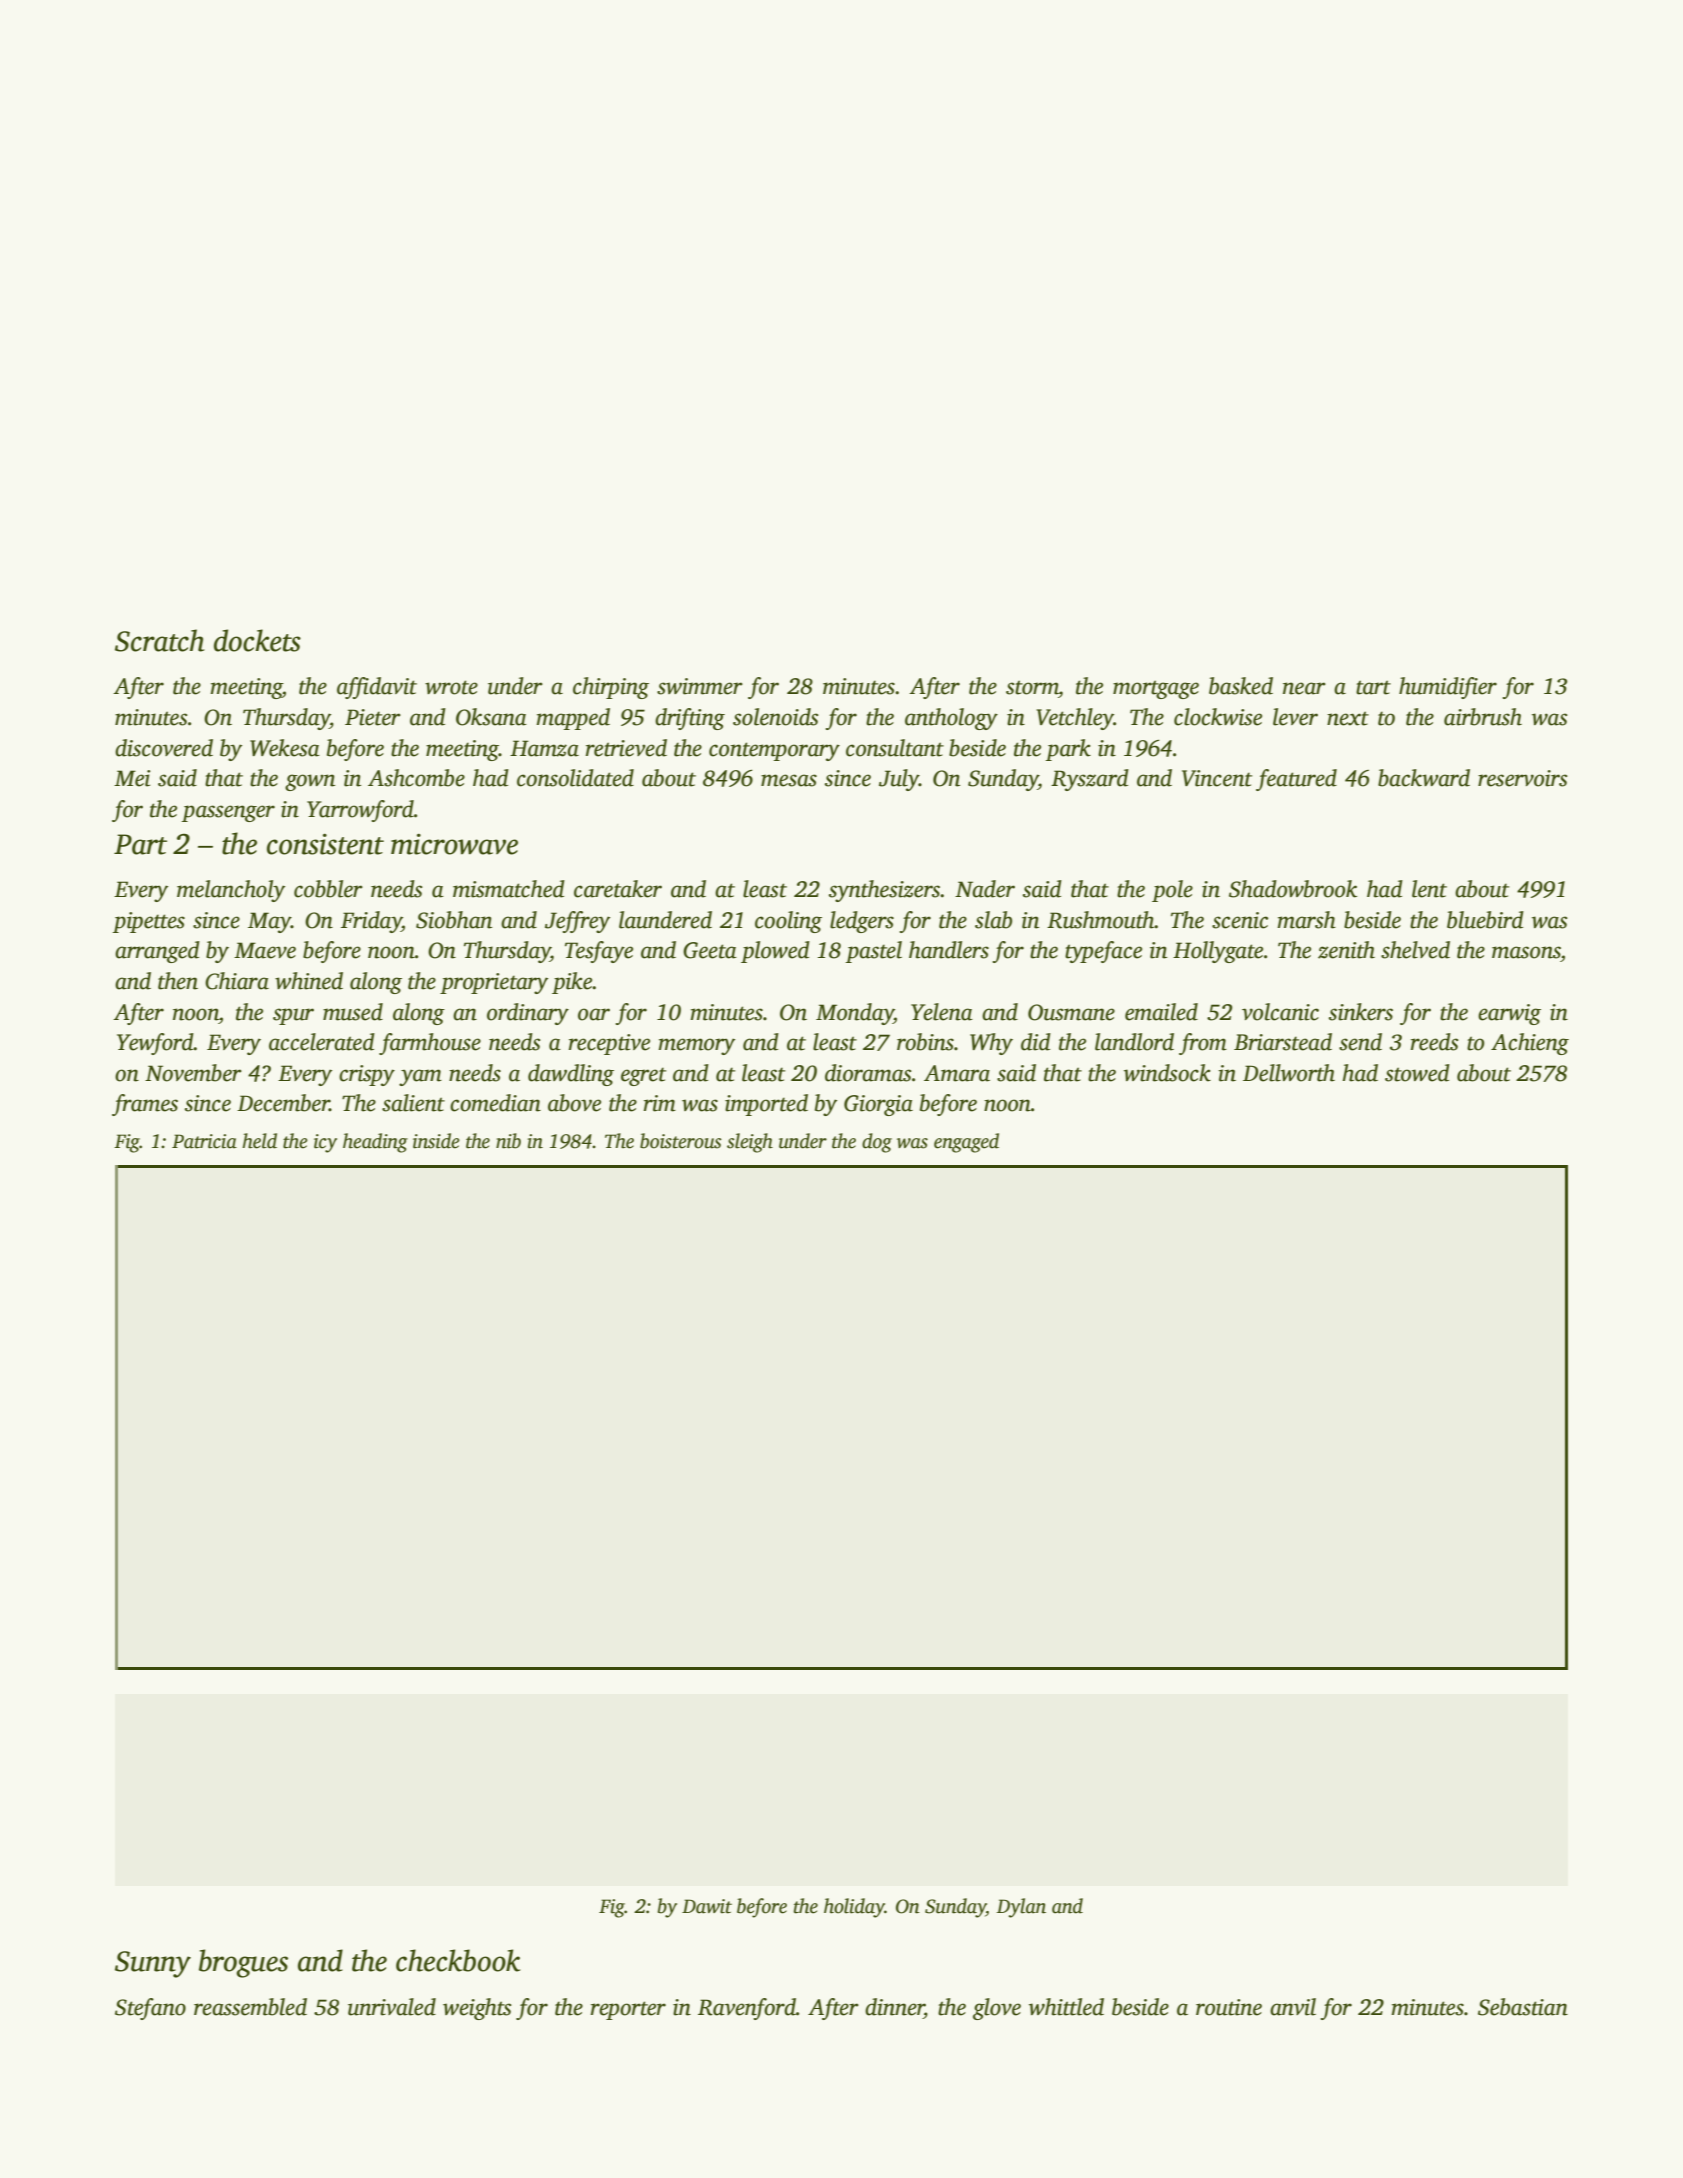 The height and width of the screenshot is (2178, 1683). What do you see at coordinates (1523, 2007) in the screenshot?
I see `Sebastian` at bounding box center [1523, 2007].
